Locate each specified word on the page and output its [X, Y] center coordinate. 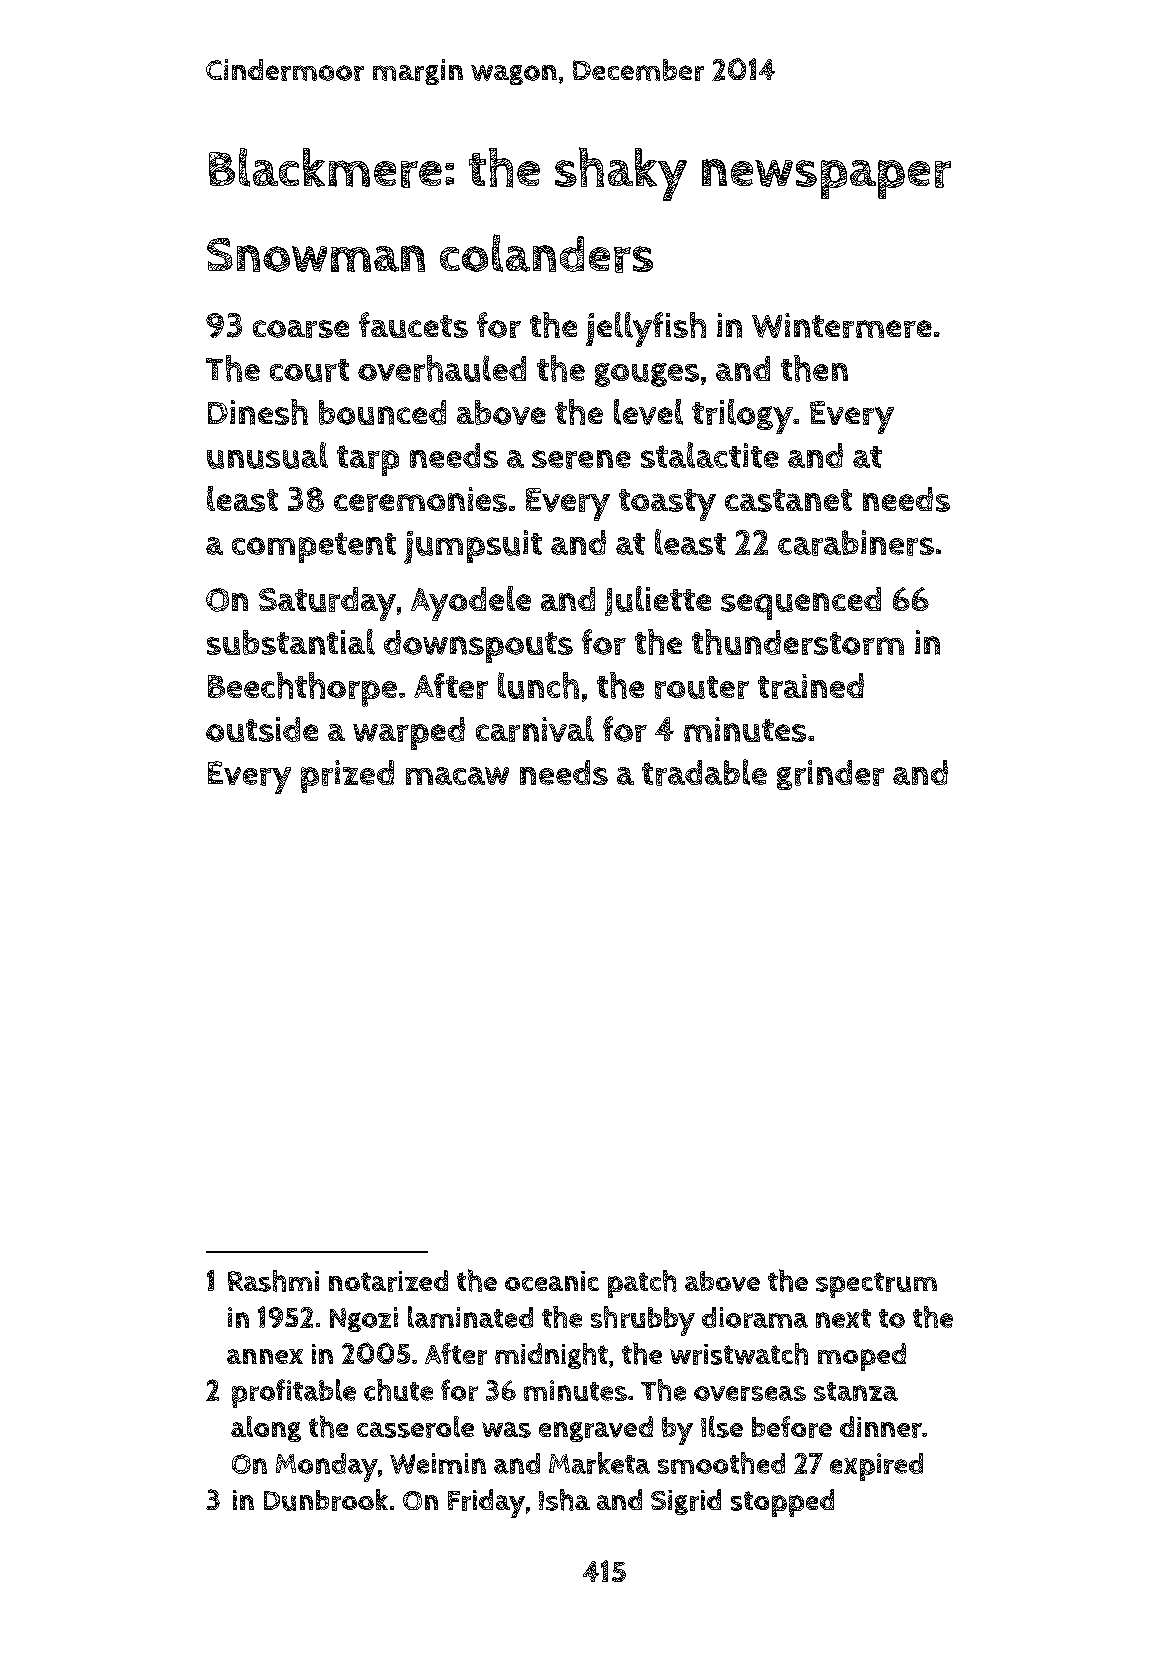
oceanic [552, 1281]
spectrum [876, 1285]
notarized [388, 1281]
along [266, 1429]
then [814, 368]
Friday [486, 1503]
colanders [546, 253]
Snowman [316, 255]
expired [876, 1467]
